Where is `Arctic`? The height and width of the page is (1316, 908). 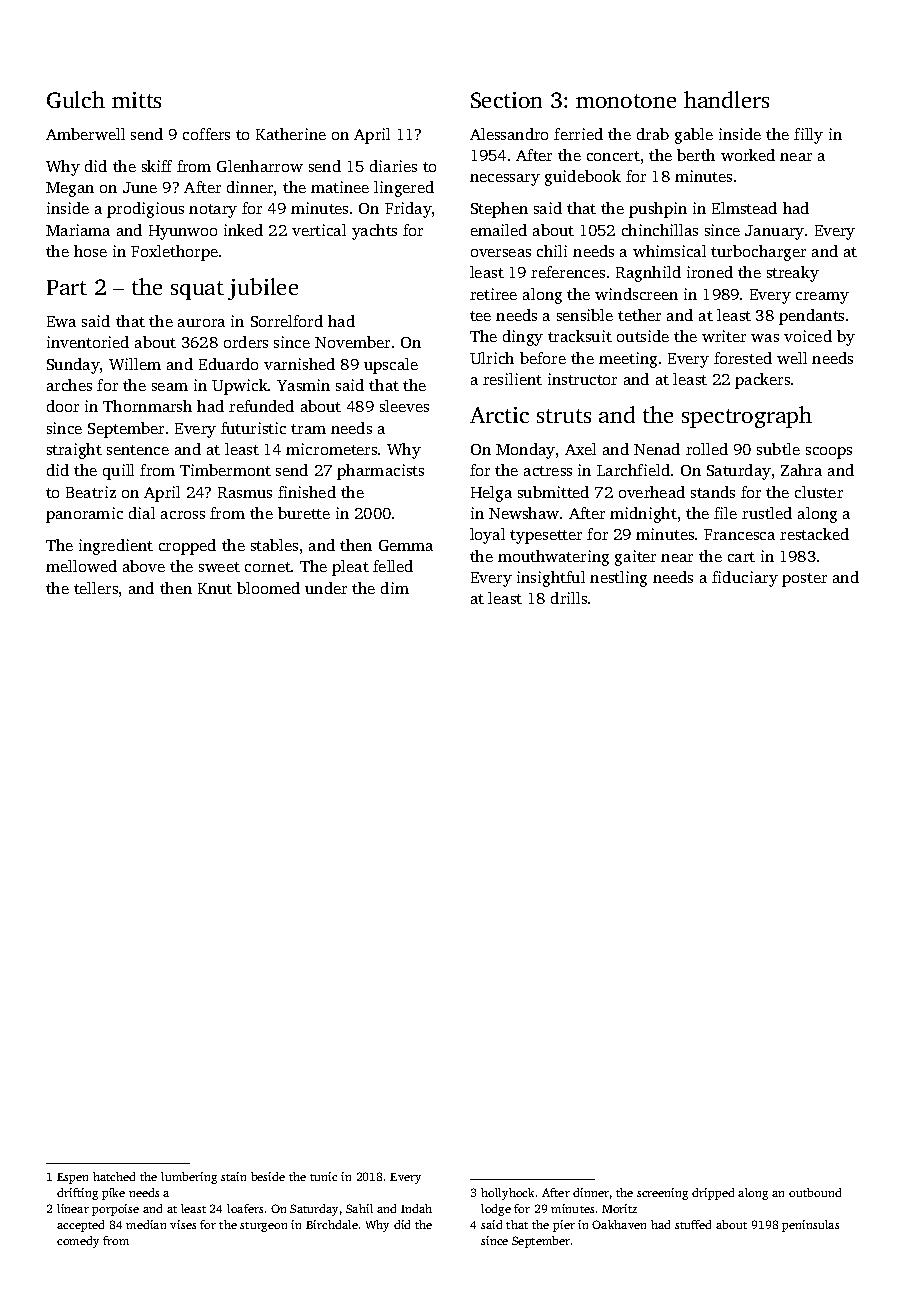
Arctic is located at coordinates (499, 415).
